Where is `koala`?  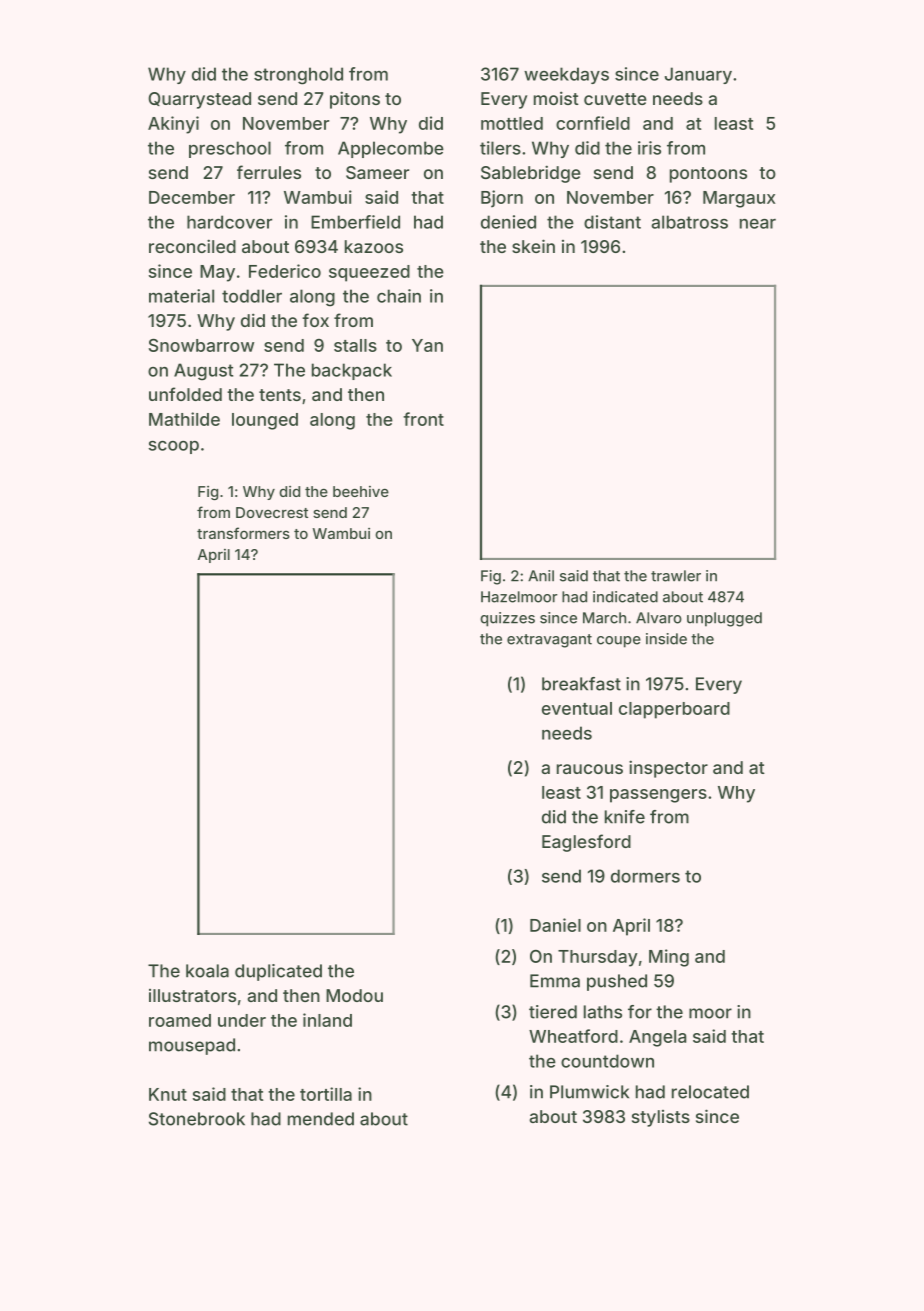
koala is located at coordinates (207, 971).
